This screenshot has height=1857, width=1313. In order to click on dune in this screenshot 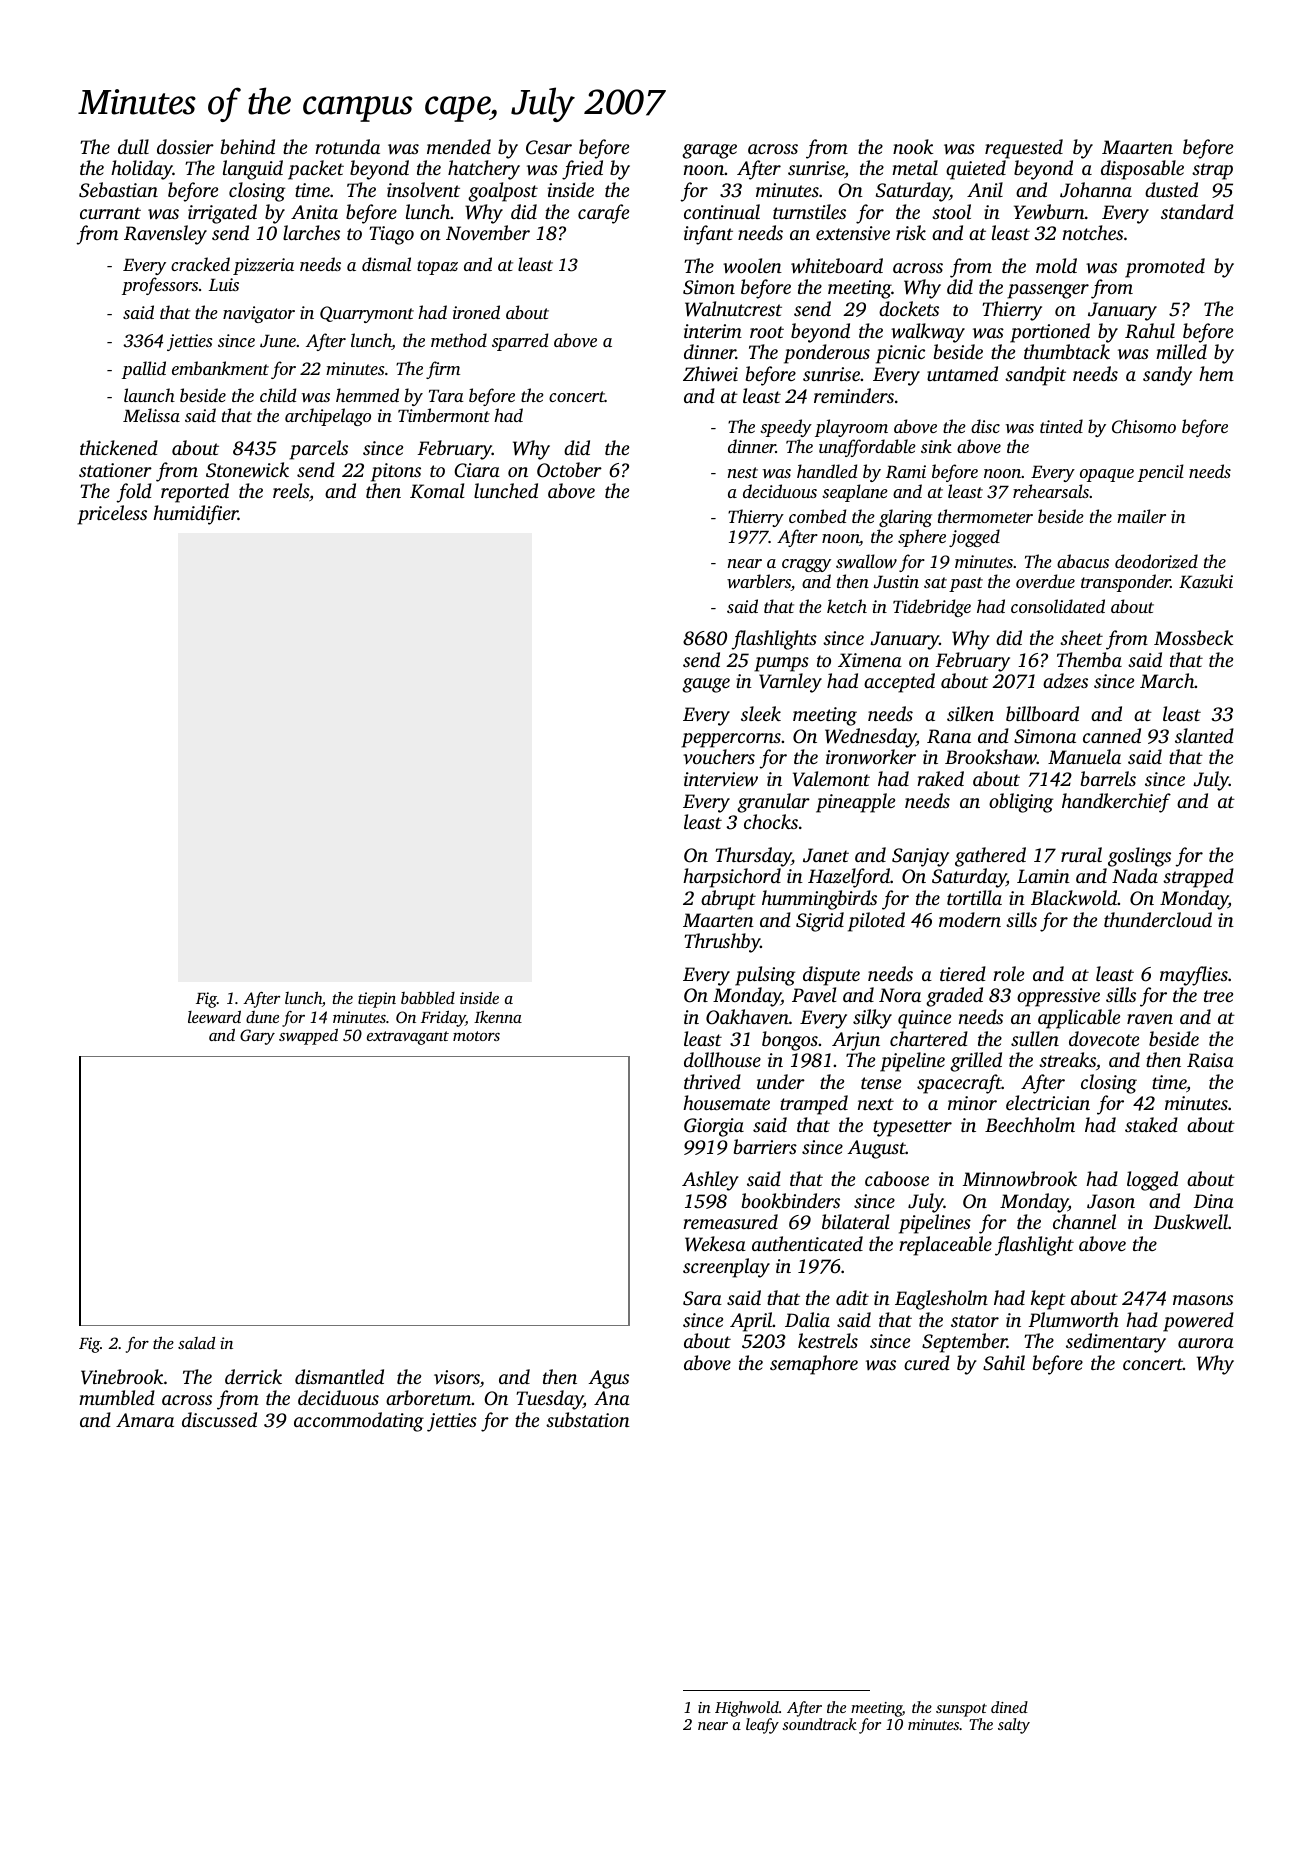, I will do `click(262, 1017)`.
